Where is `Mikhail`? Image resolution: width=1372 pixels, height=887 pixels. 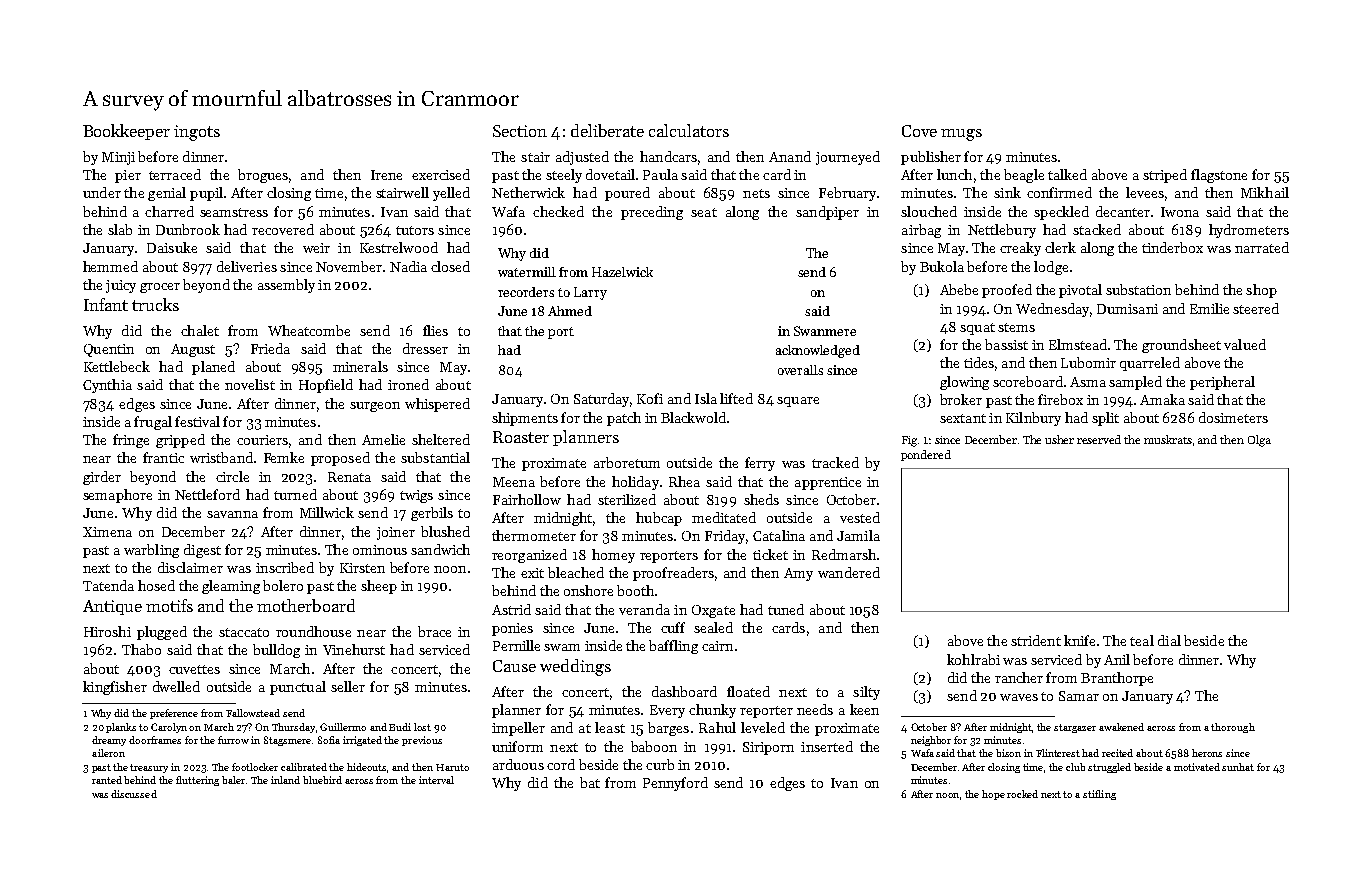 Mikhail is located at coordinates (1265, 192).
